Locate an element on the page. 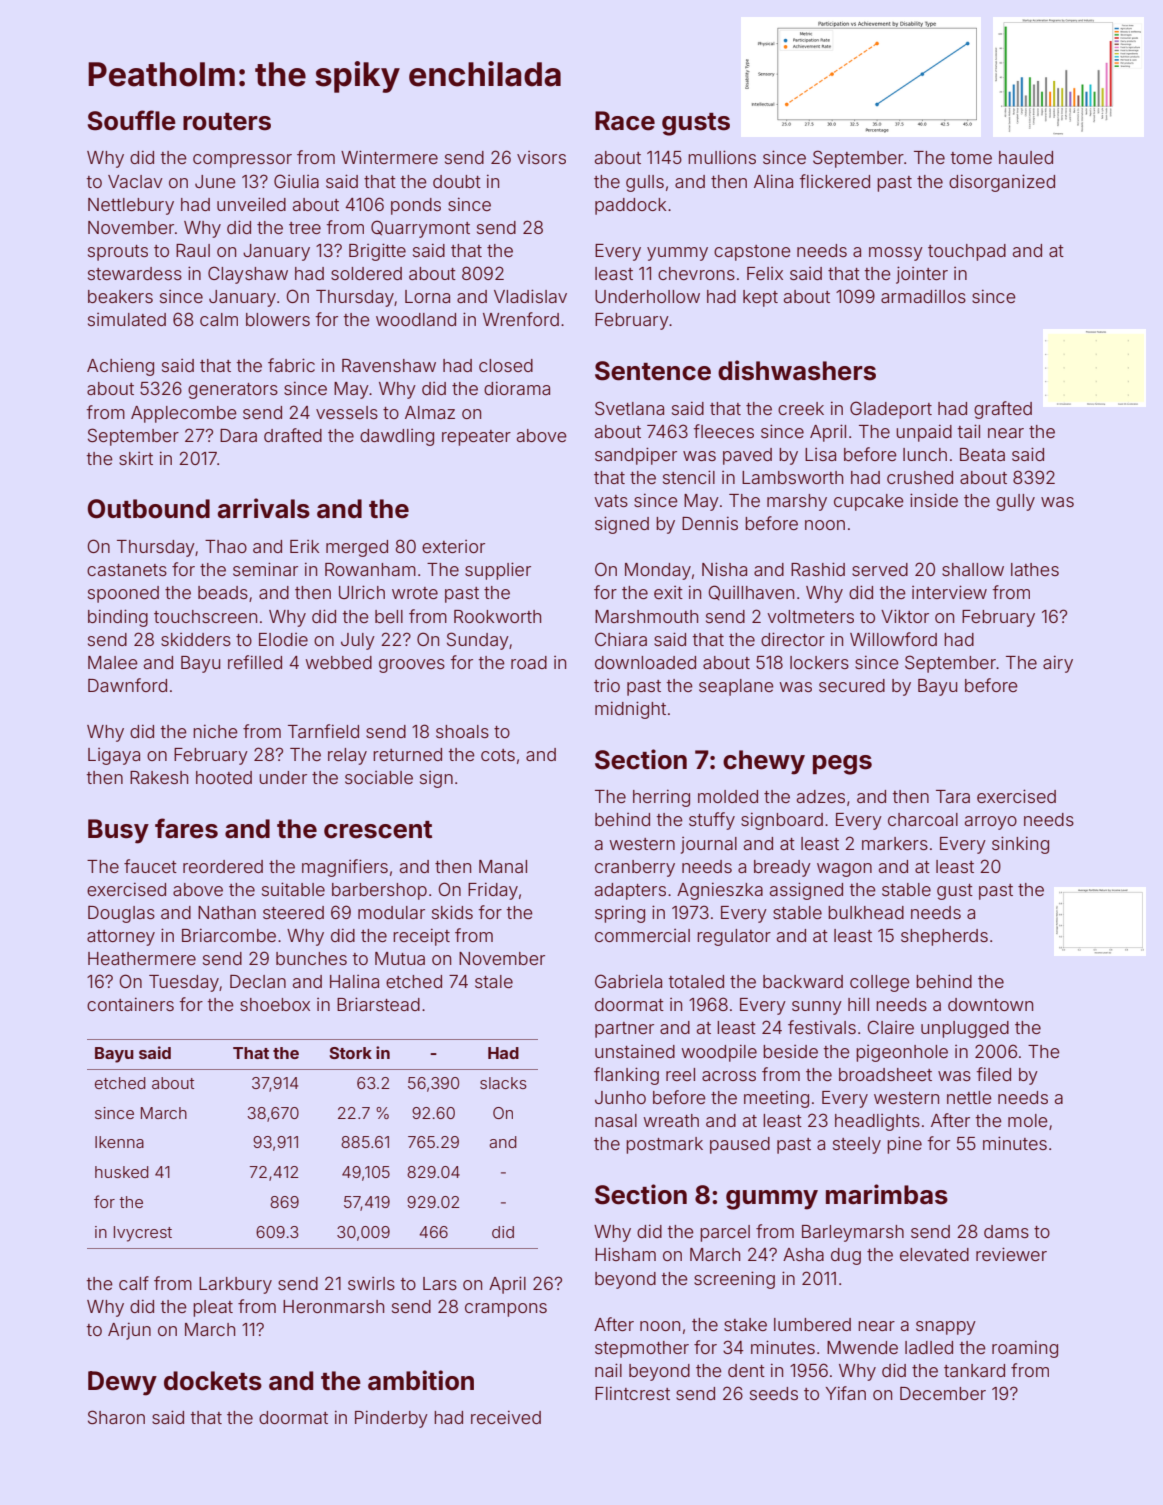 This document has width=1163, height=1505. hauled is located at coordinates (1026, 157).
